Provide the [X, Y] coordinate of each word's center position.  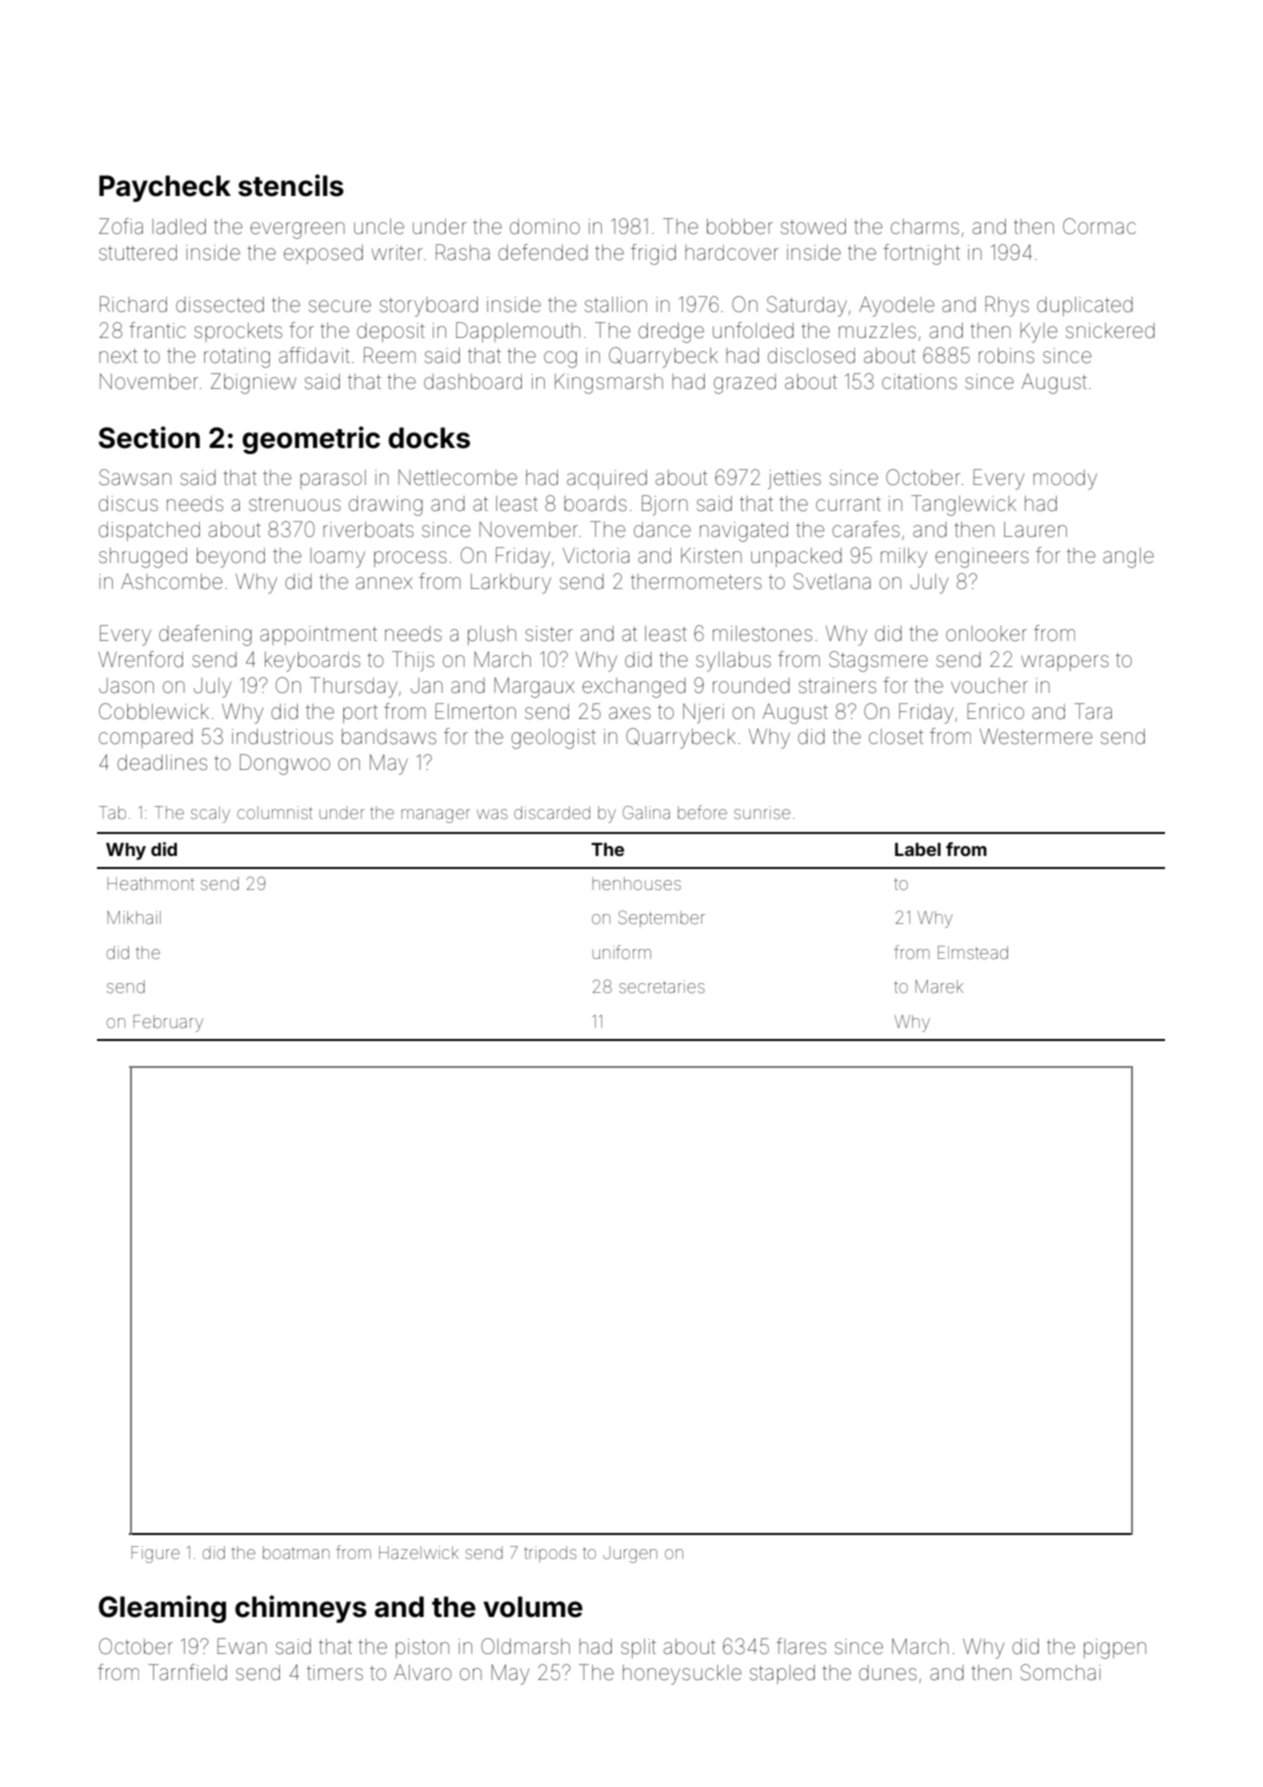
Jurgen [630, 1556]
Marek [939, 986]
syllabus [733, 662]
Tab [112, 812]
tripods [550, 1554]
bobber [740, 227]
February [168, 1023]
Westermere [1036, 736]
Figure [155, 1554]
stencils [291, 185]
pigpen [1115, 1649]
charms [925, 226]
